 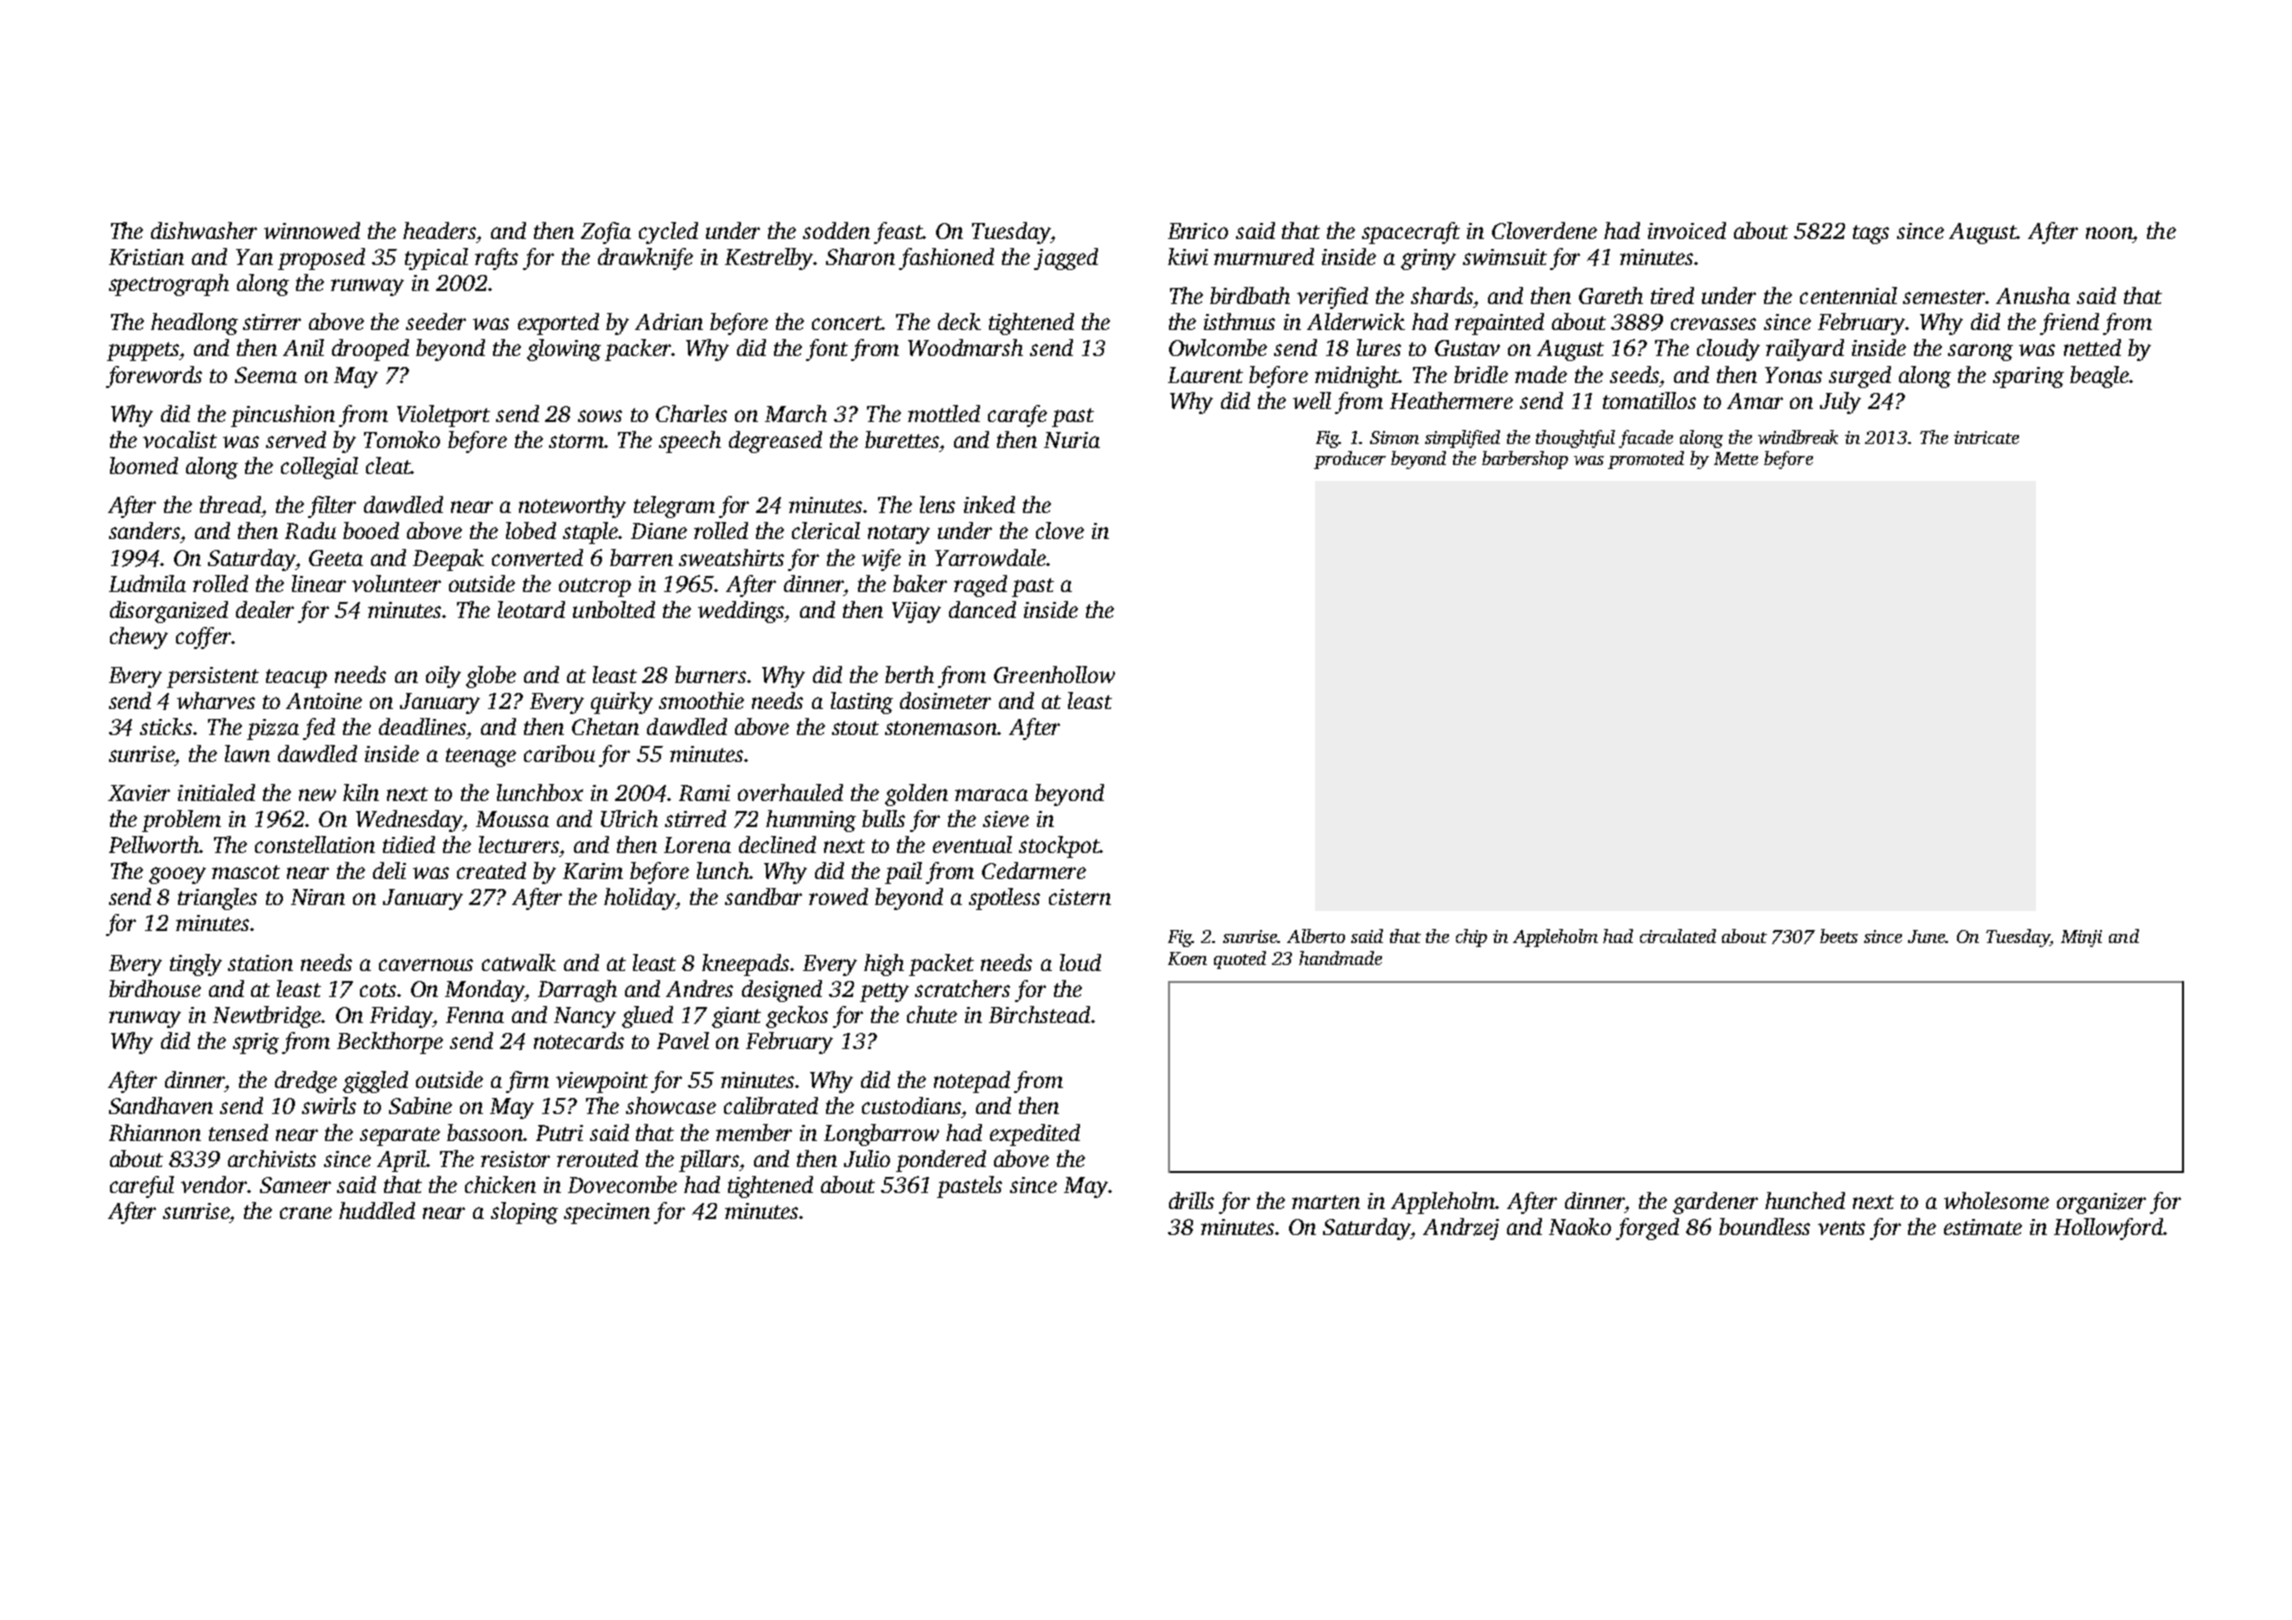 I want to click on dishwasher, so click(x=204, y=230).
